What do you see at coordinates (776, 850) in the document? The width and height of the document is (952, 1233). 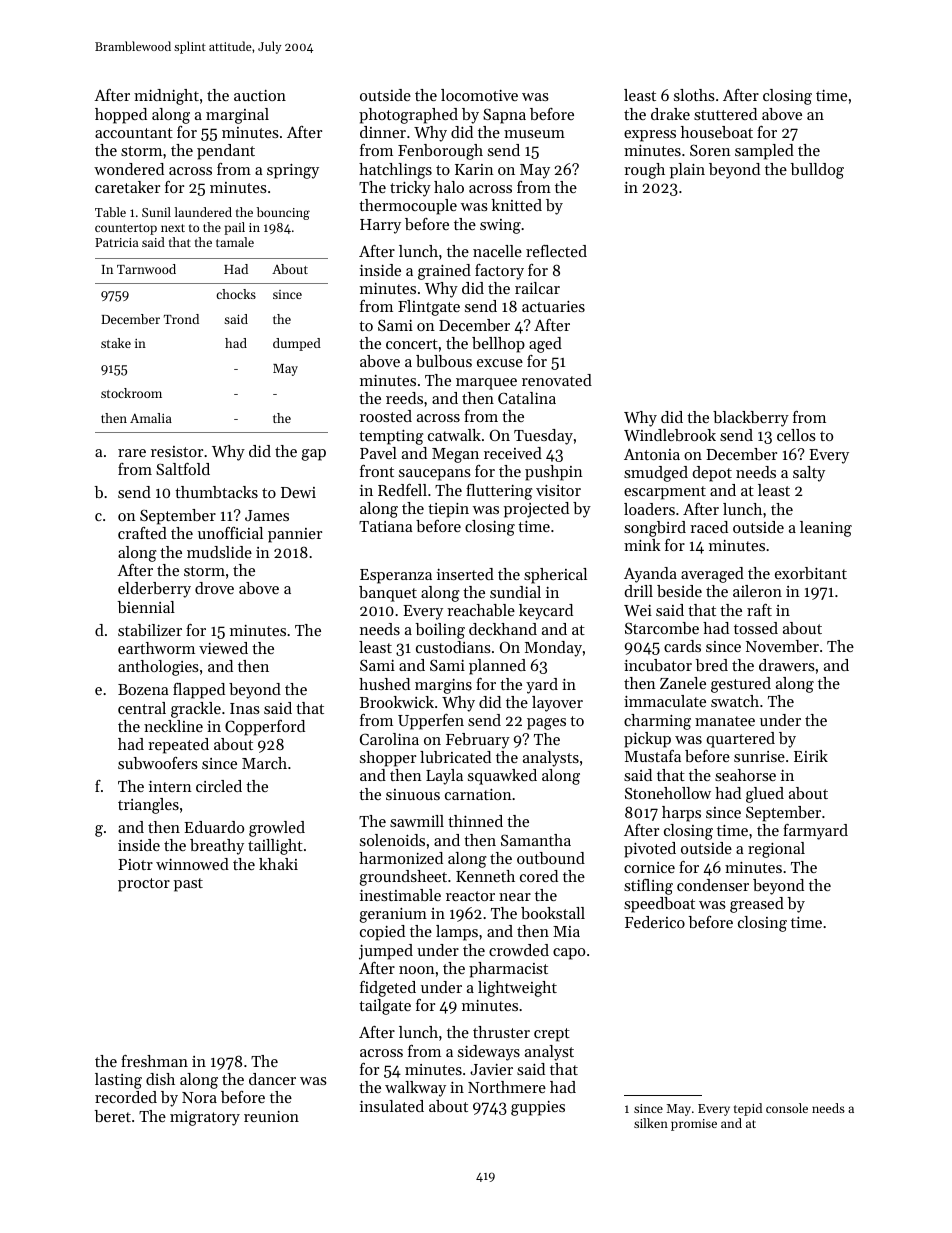 I see `regional` at bounding box center [776, 850].
